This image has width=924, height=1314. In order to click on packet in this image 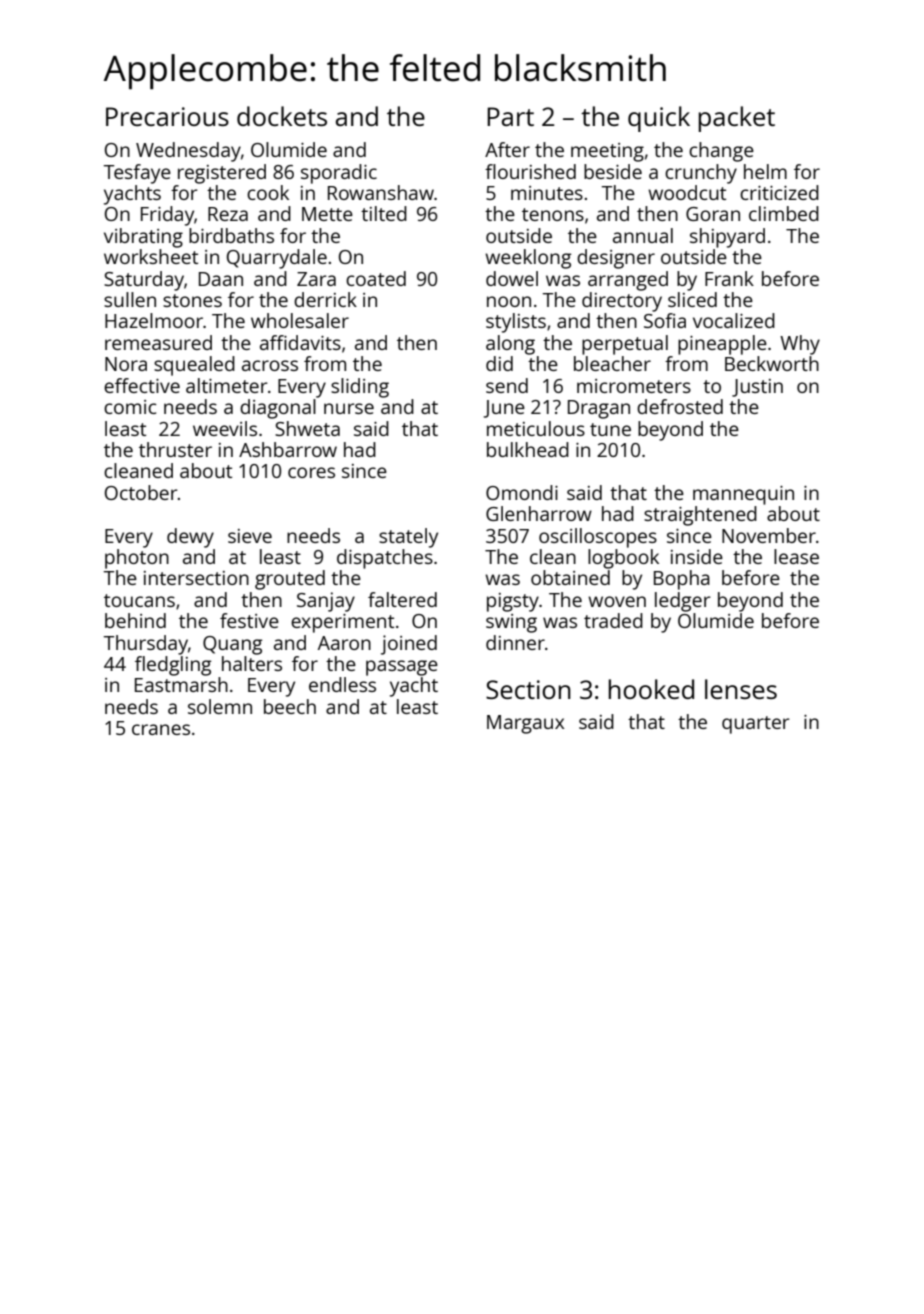, I will do `click(736, 119)`.
